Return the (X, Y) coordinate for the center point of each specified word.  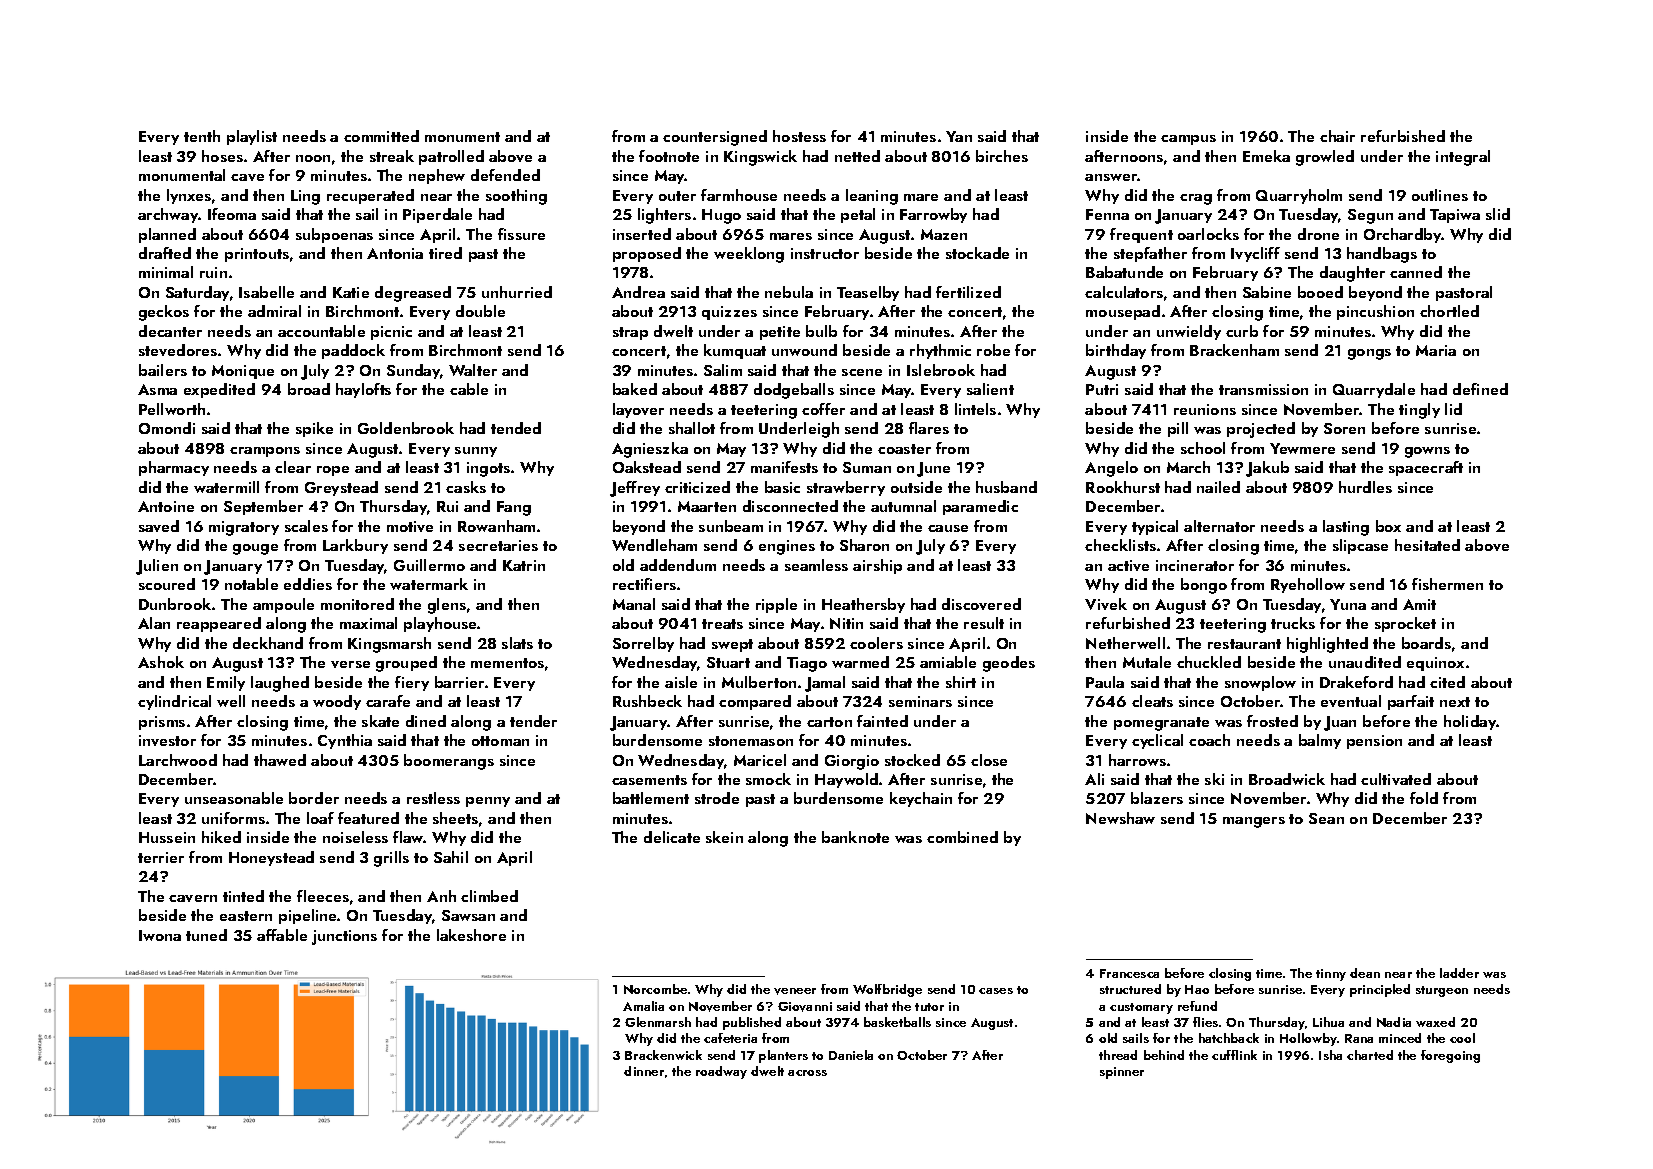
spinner (1122, 1073)
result (984, 623)
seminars (920, 701)
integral (1463, 158)
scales (306, 526)
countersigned (715, 138)
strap (630, 333)
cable (469, 389)
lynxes (189, 196)
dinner (644, 1071)
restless (433, 798)
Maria (1436, 350)
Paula (1105, 682)
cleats (1152, 701)
